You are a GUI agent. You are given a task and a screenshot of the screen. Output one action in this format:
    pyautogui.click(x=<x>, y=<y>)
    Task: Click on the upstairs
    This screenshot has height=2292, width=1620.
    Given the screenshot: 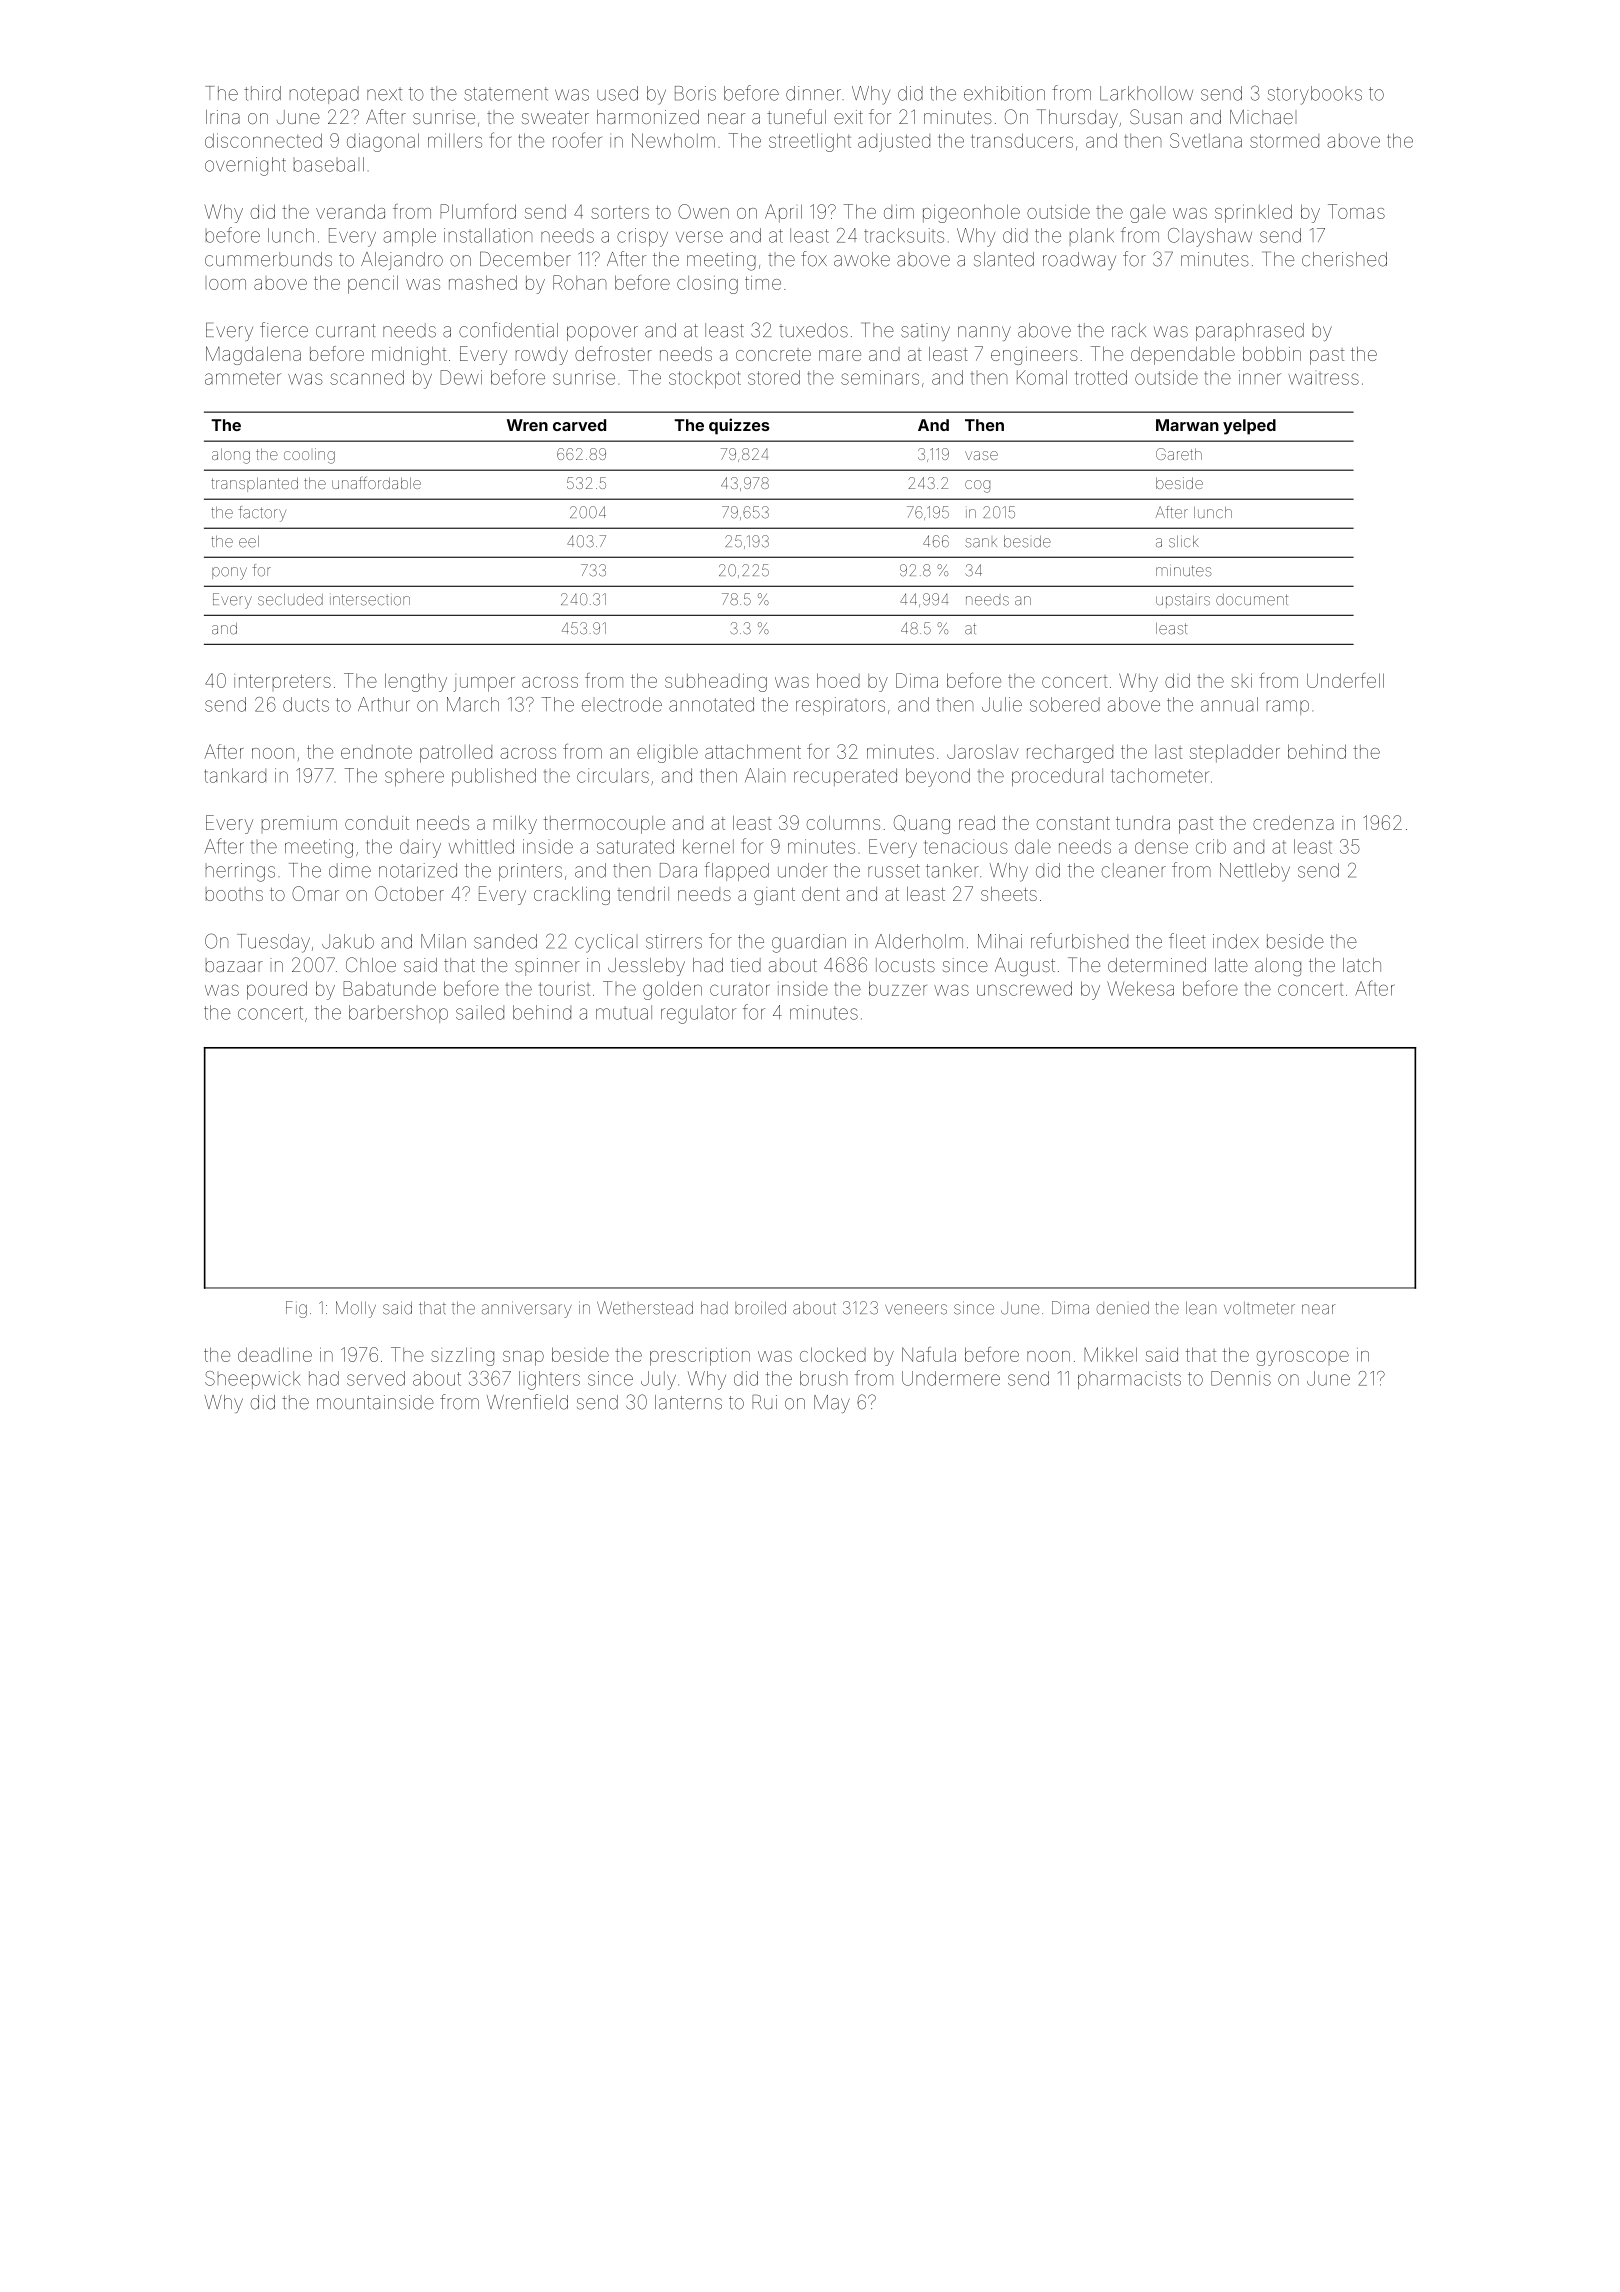 What is the action you would take?
    pyautogui.click(x=1183, y=601)
